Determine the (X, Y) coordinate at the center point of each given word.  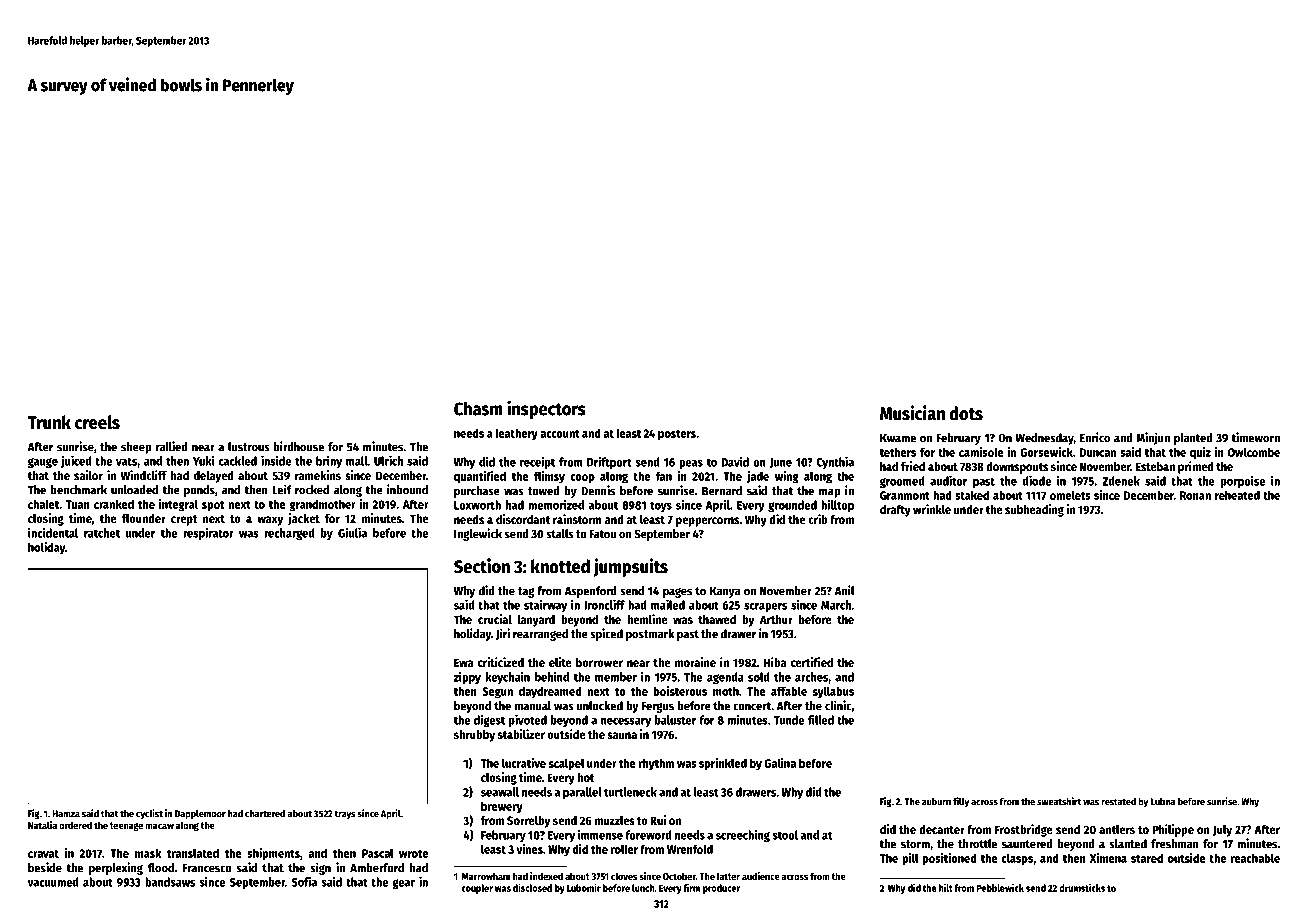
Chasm (478, 408)
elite (560, 662)
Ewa (463, 662)
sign (320, 868)
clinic (838, 705)
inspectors (546, 409)
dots (966, 413)
